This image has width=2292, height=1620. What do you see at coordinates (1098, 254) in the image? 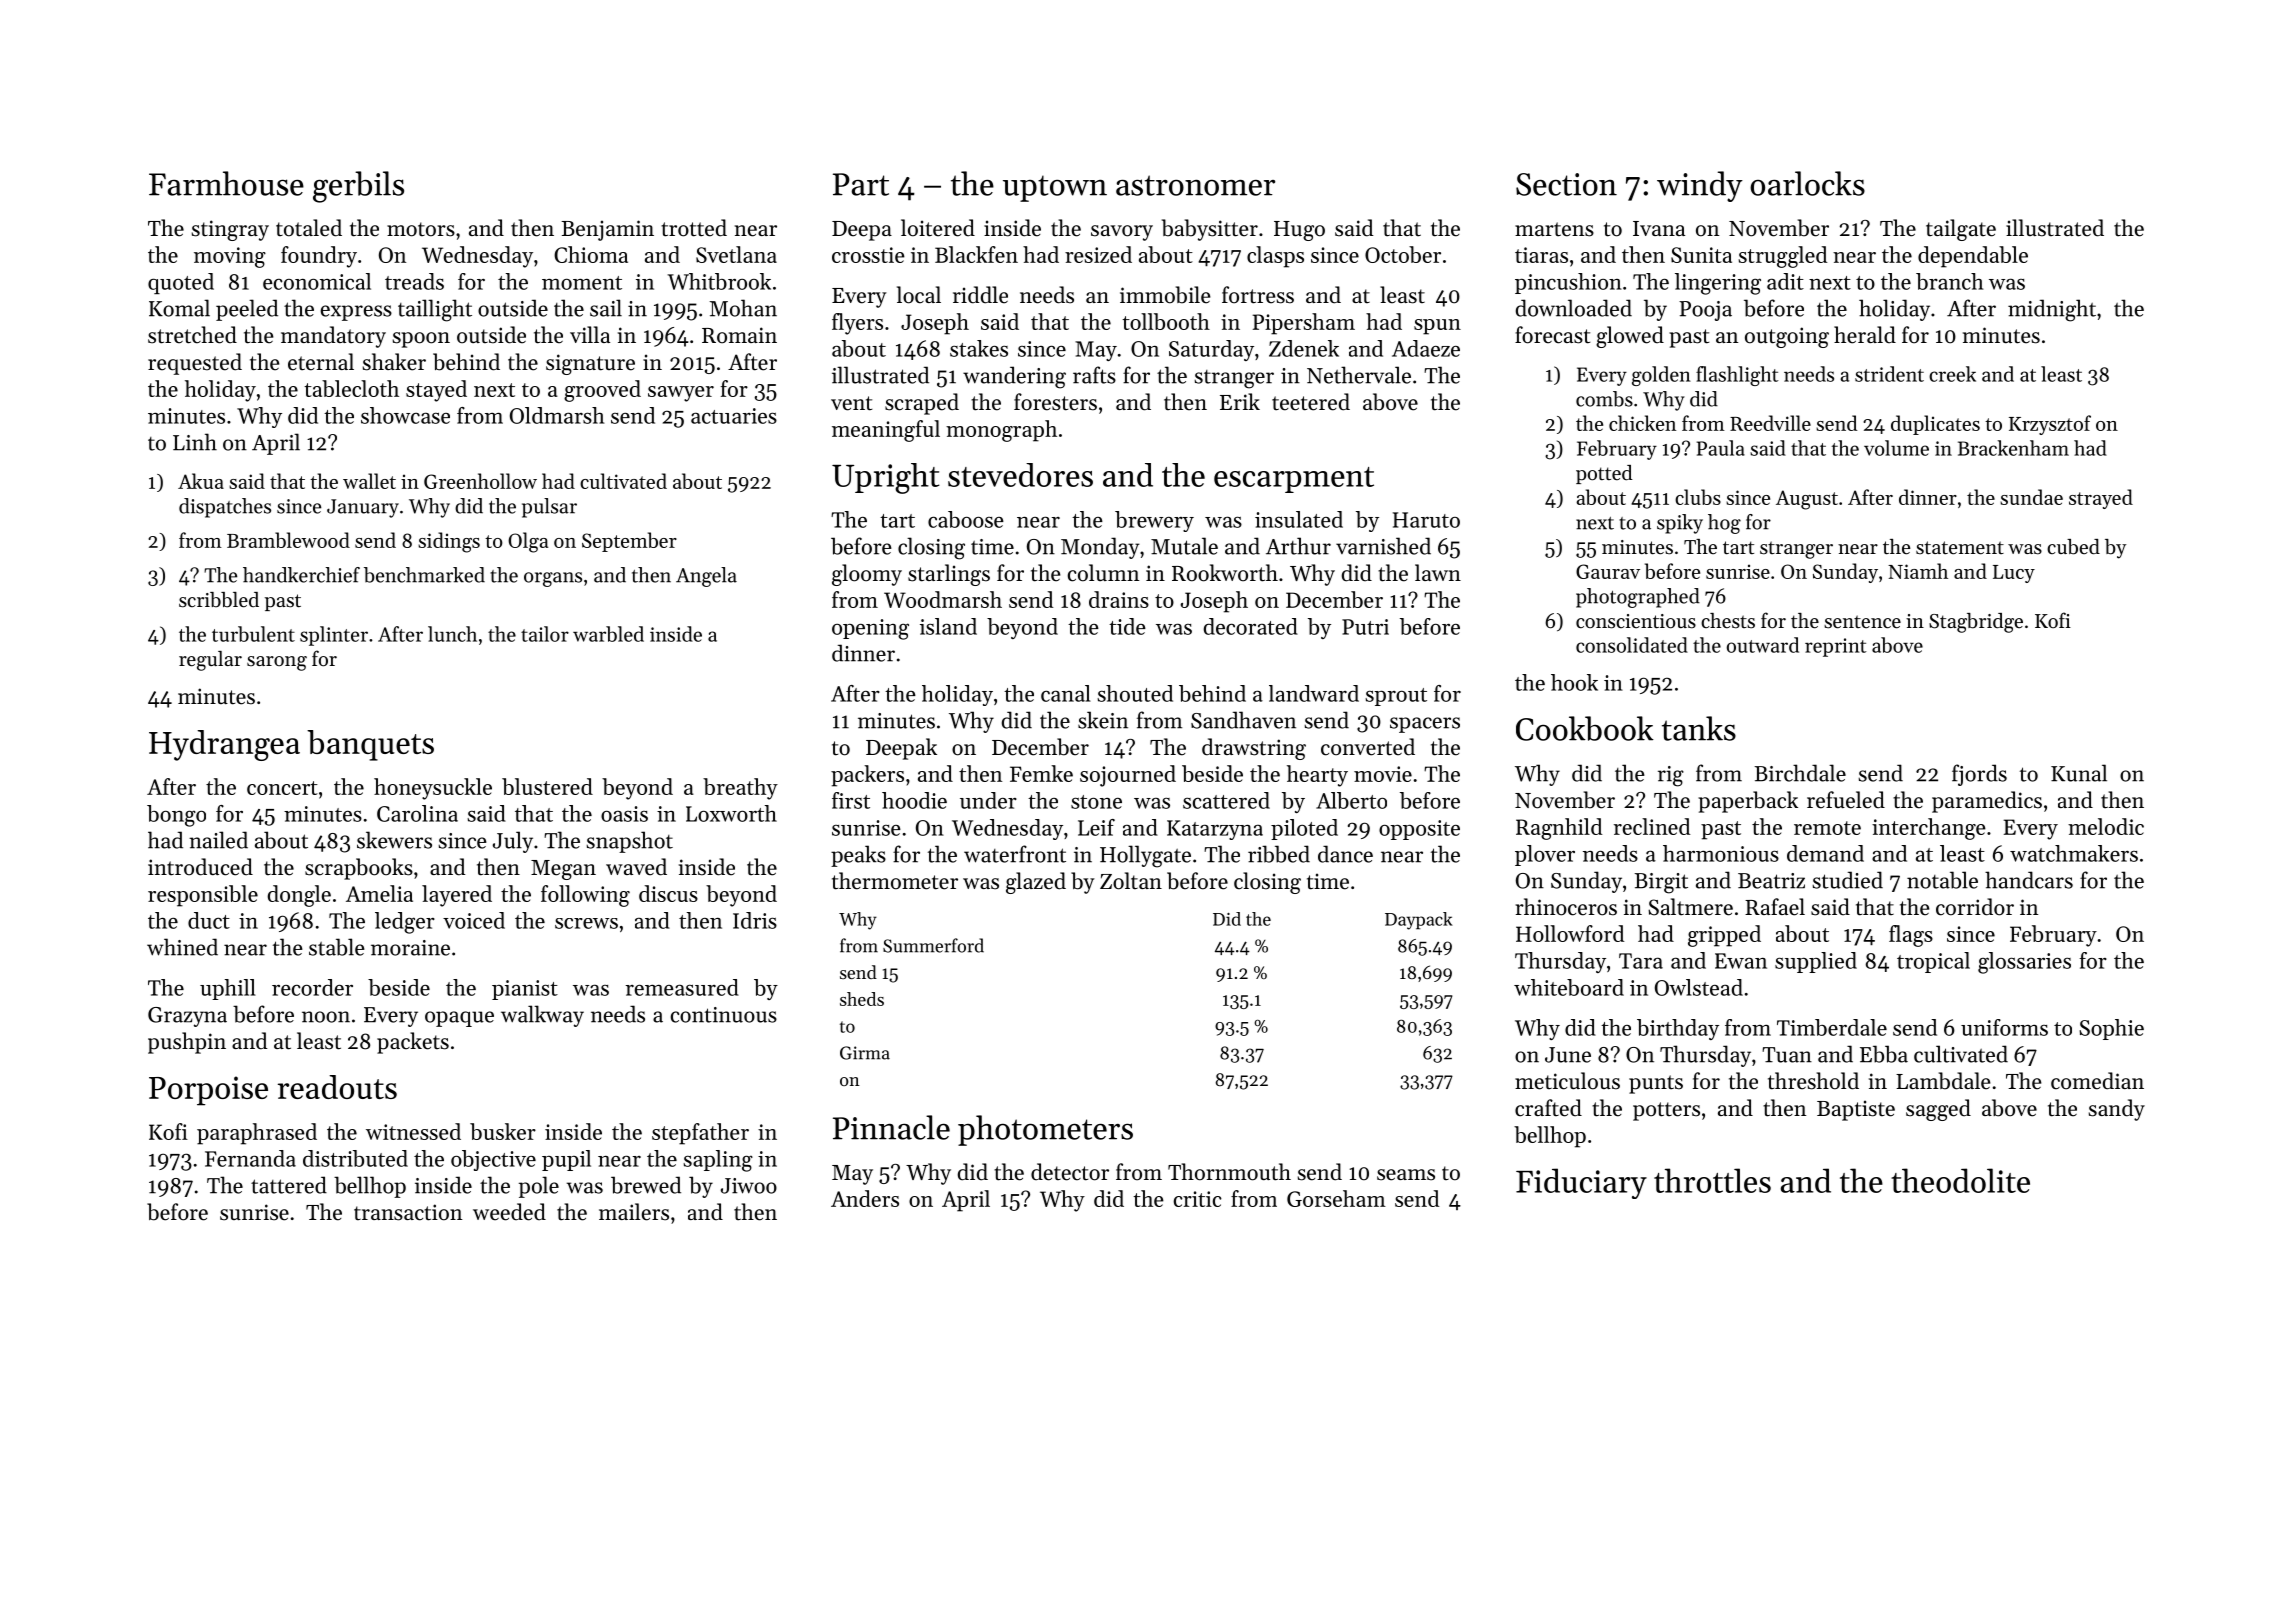
I see `resized` at bounding box center [1098, 254].
